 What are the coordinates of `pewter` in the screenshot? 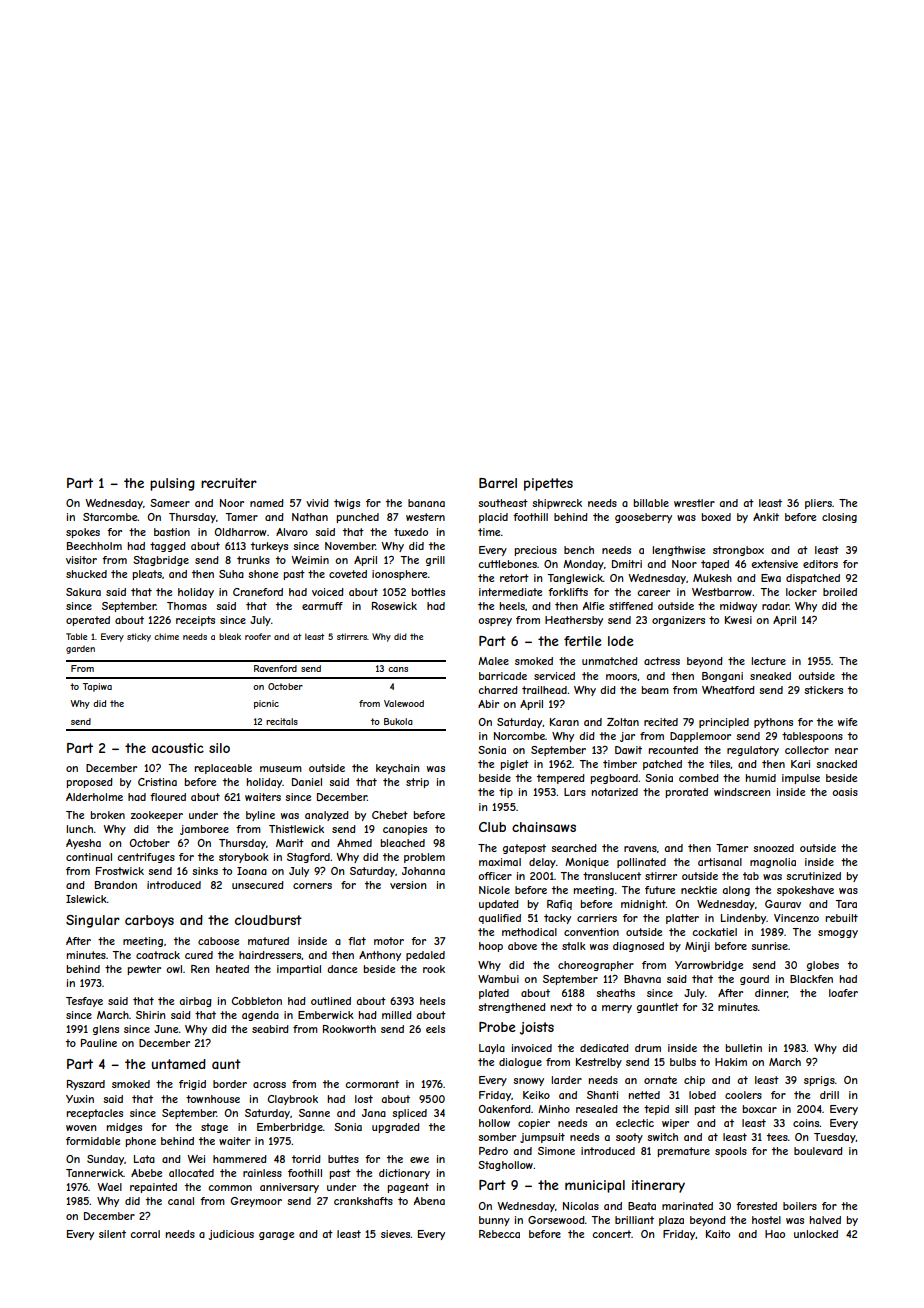 It's located at (144, 970).
